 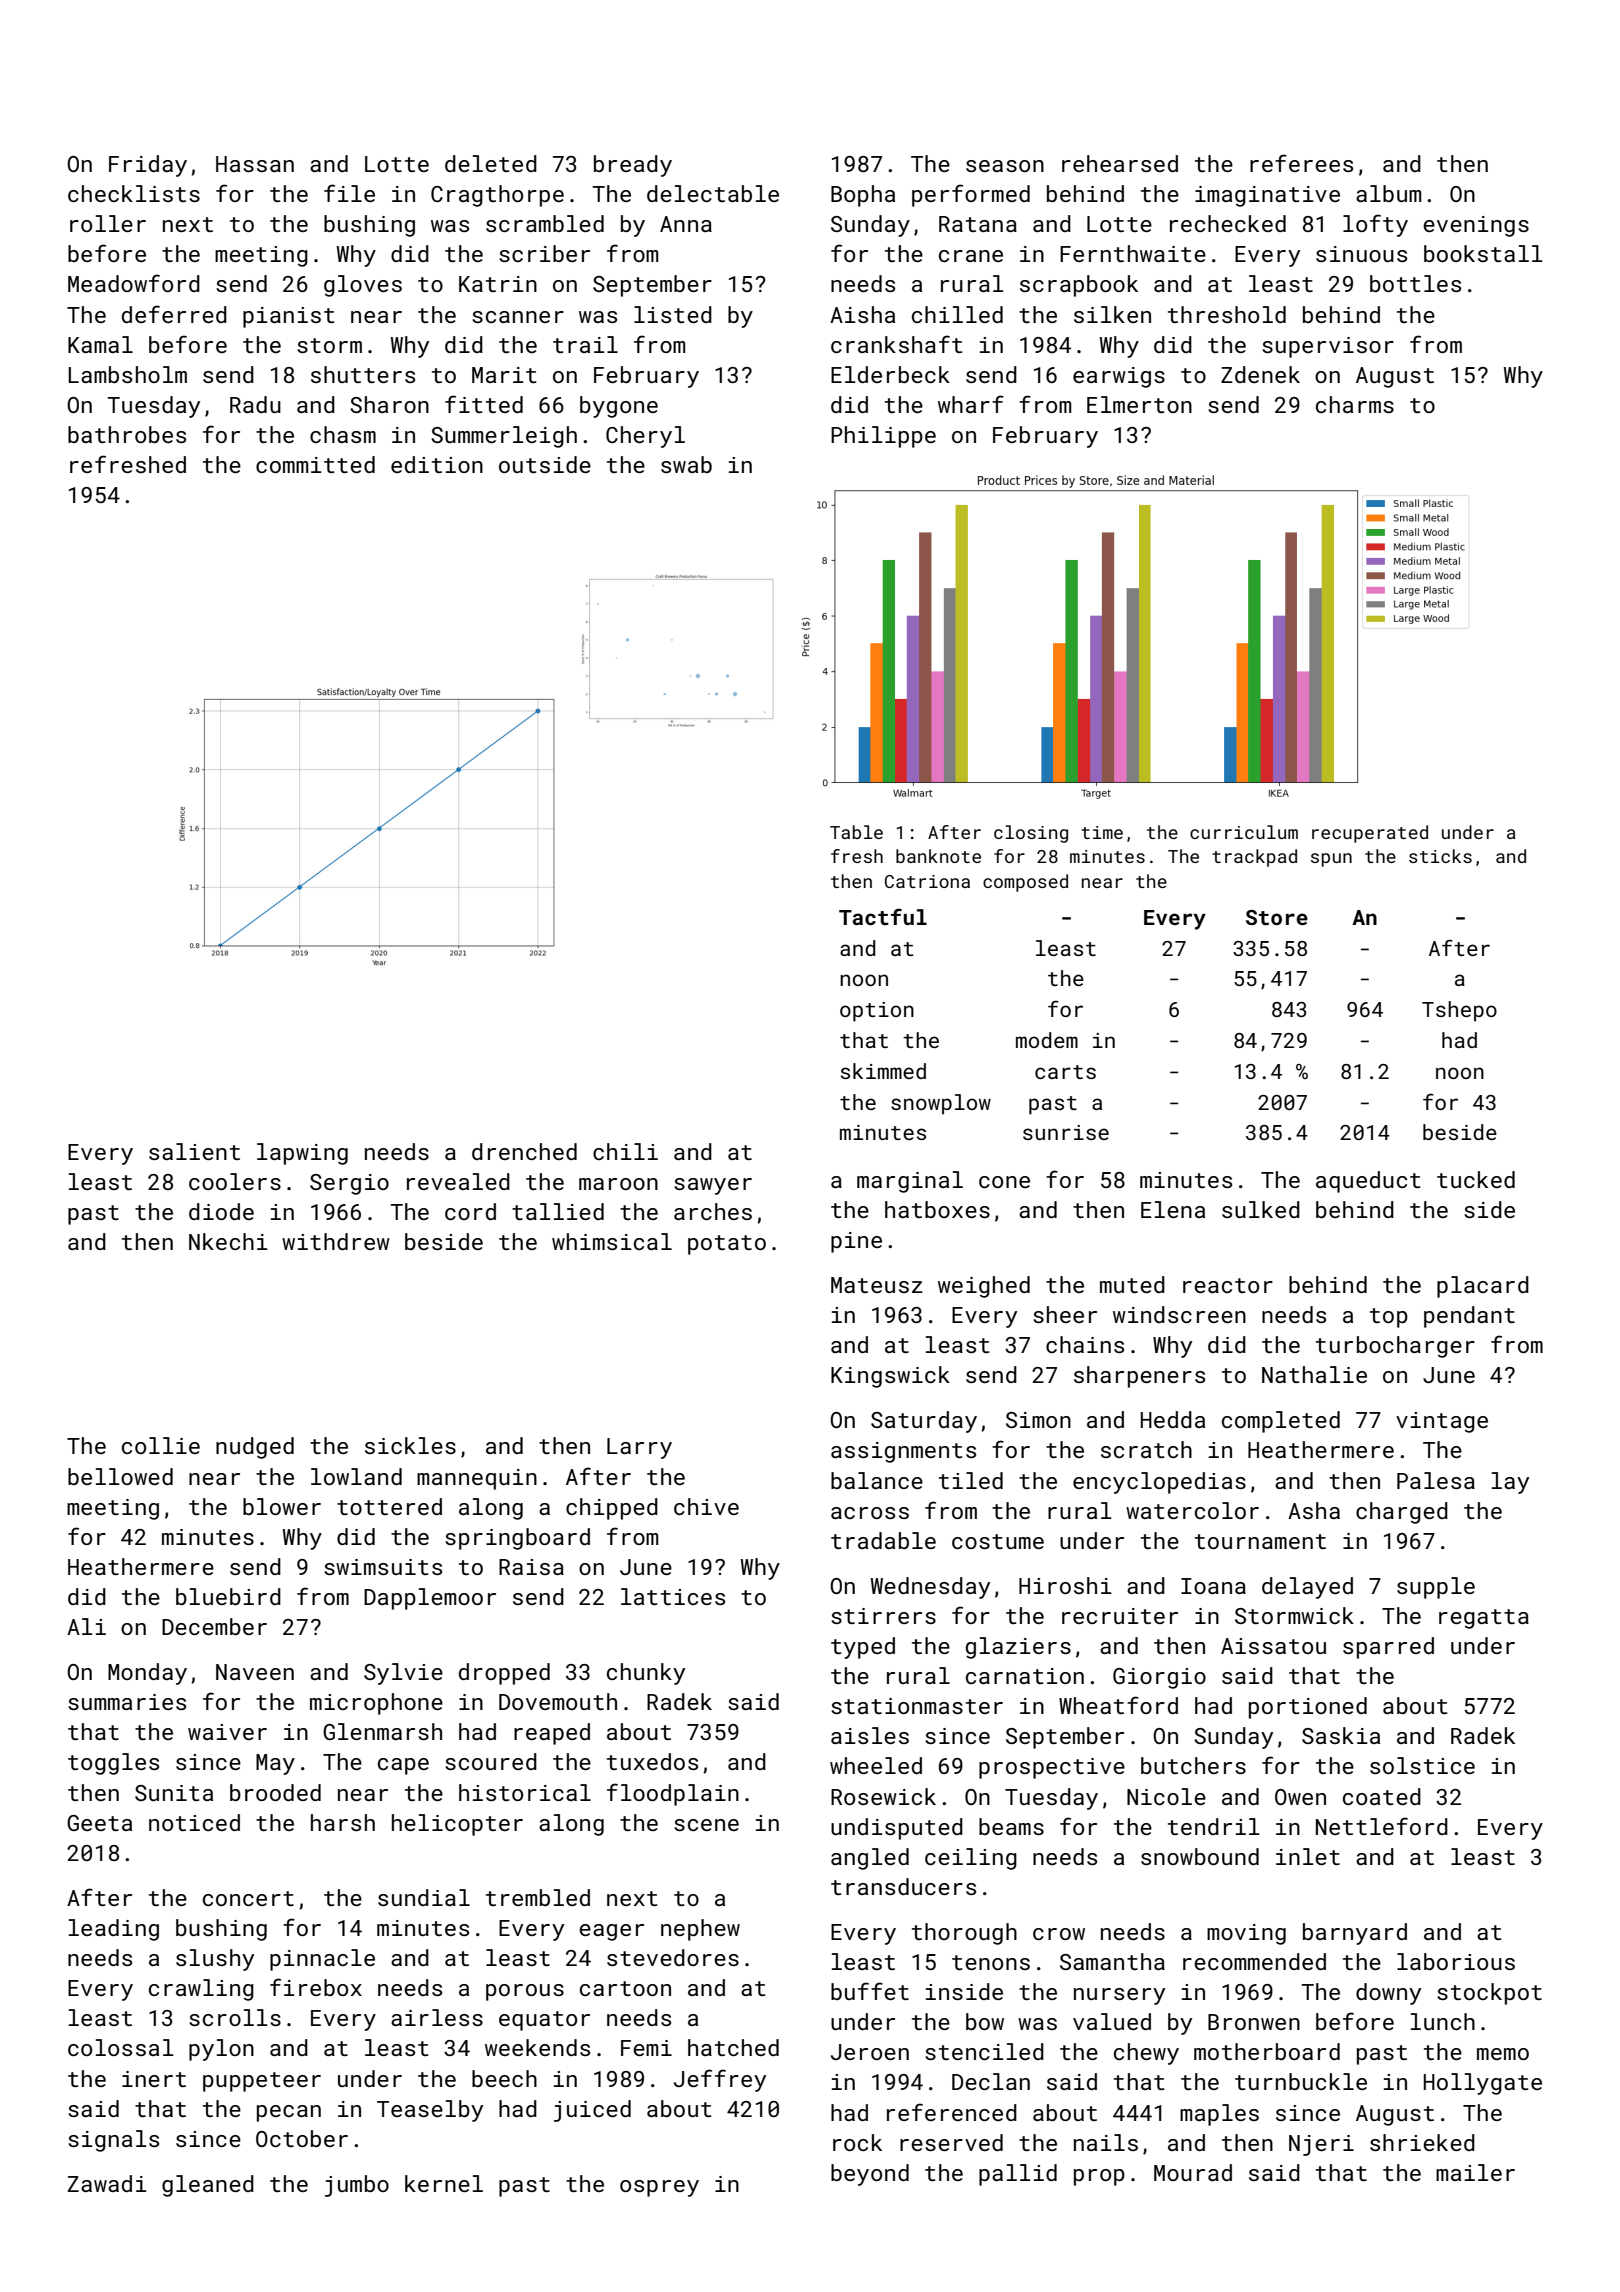 I want to click on swab, so click(x=686, y=464).
